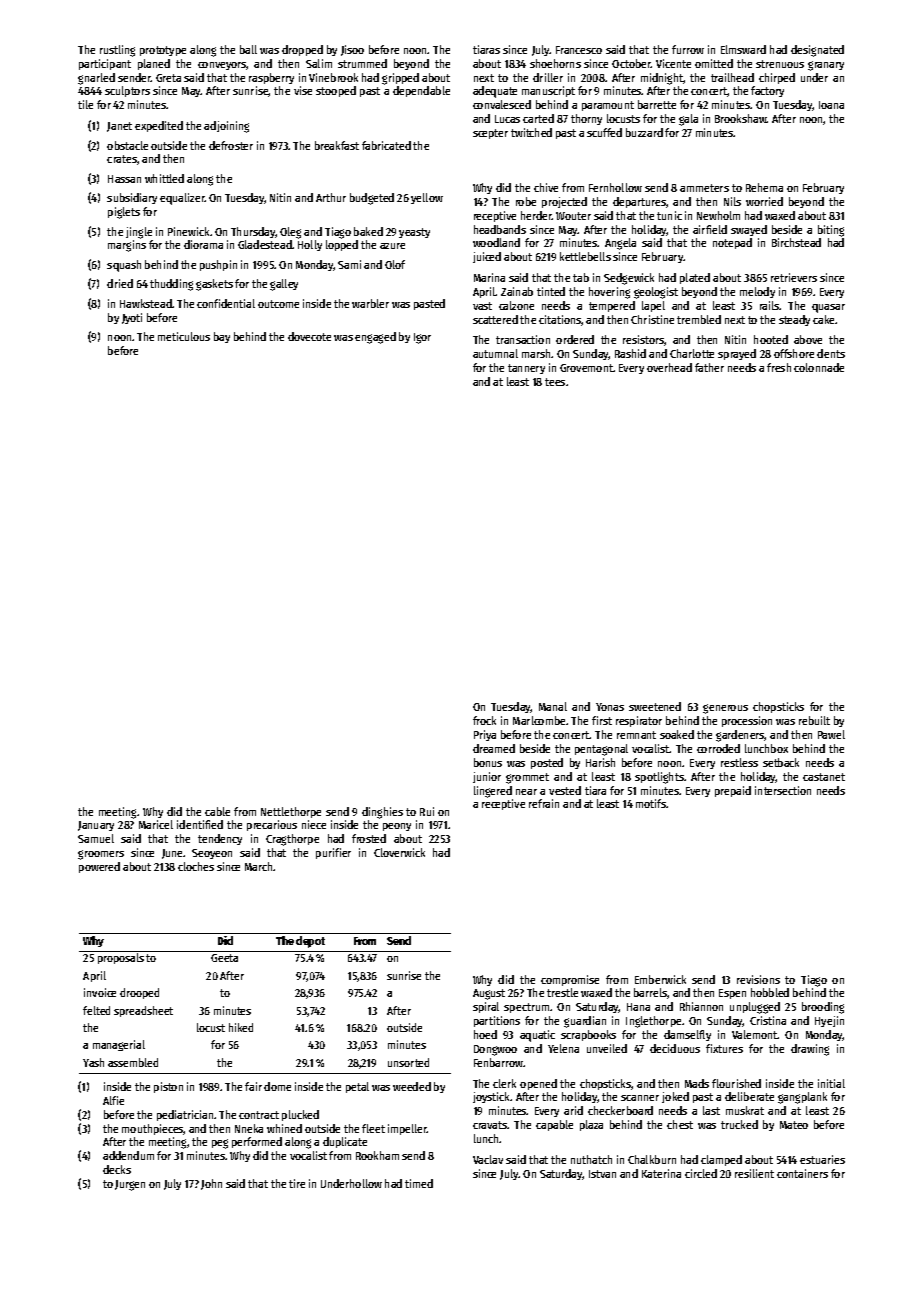  Describe the element at coordinates (484, 720) in the page. I see `frock` at that location.
